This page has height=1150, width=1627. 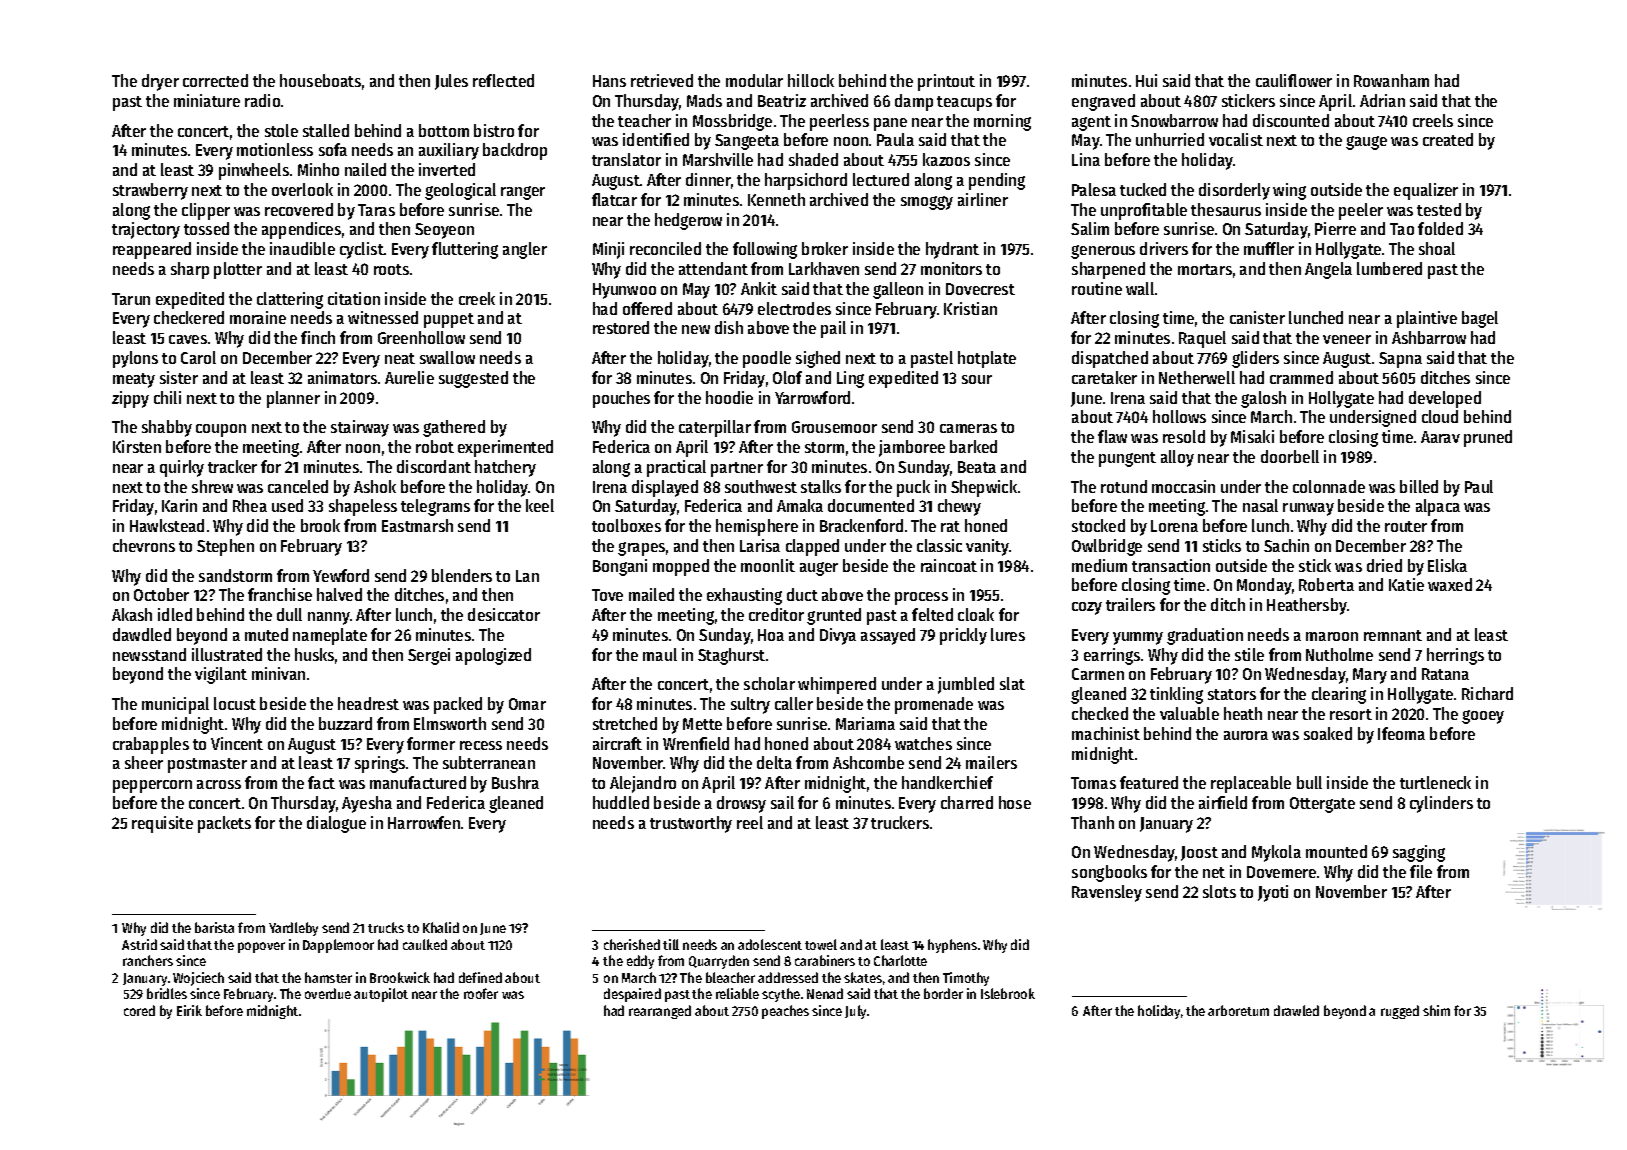 I want to click on Mette, so click(x=702, y=724).
